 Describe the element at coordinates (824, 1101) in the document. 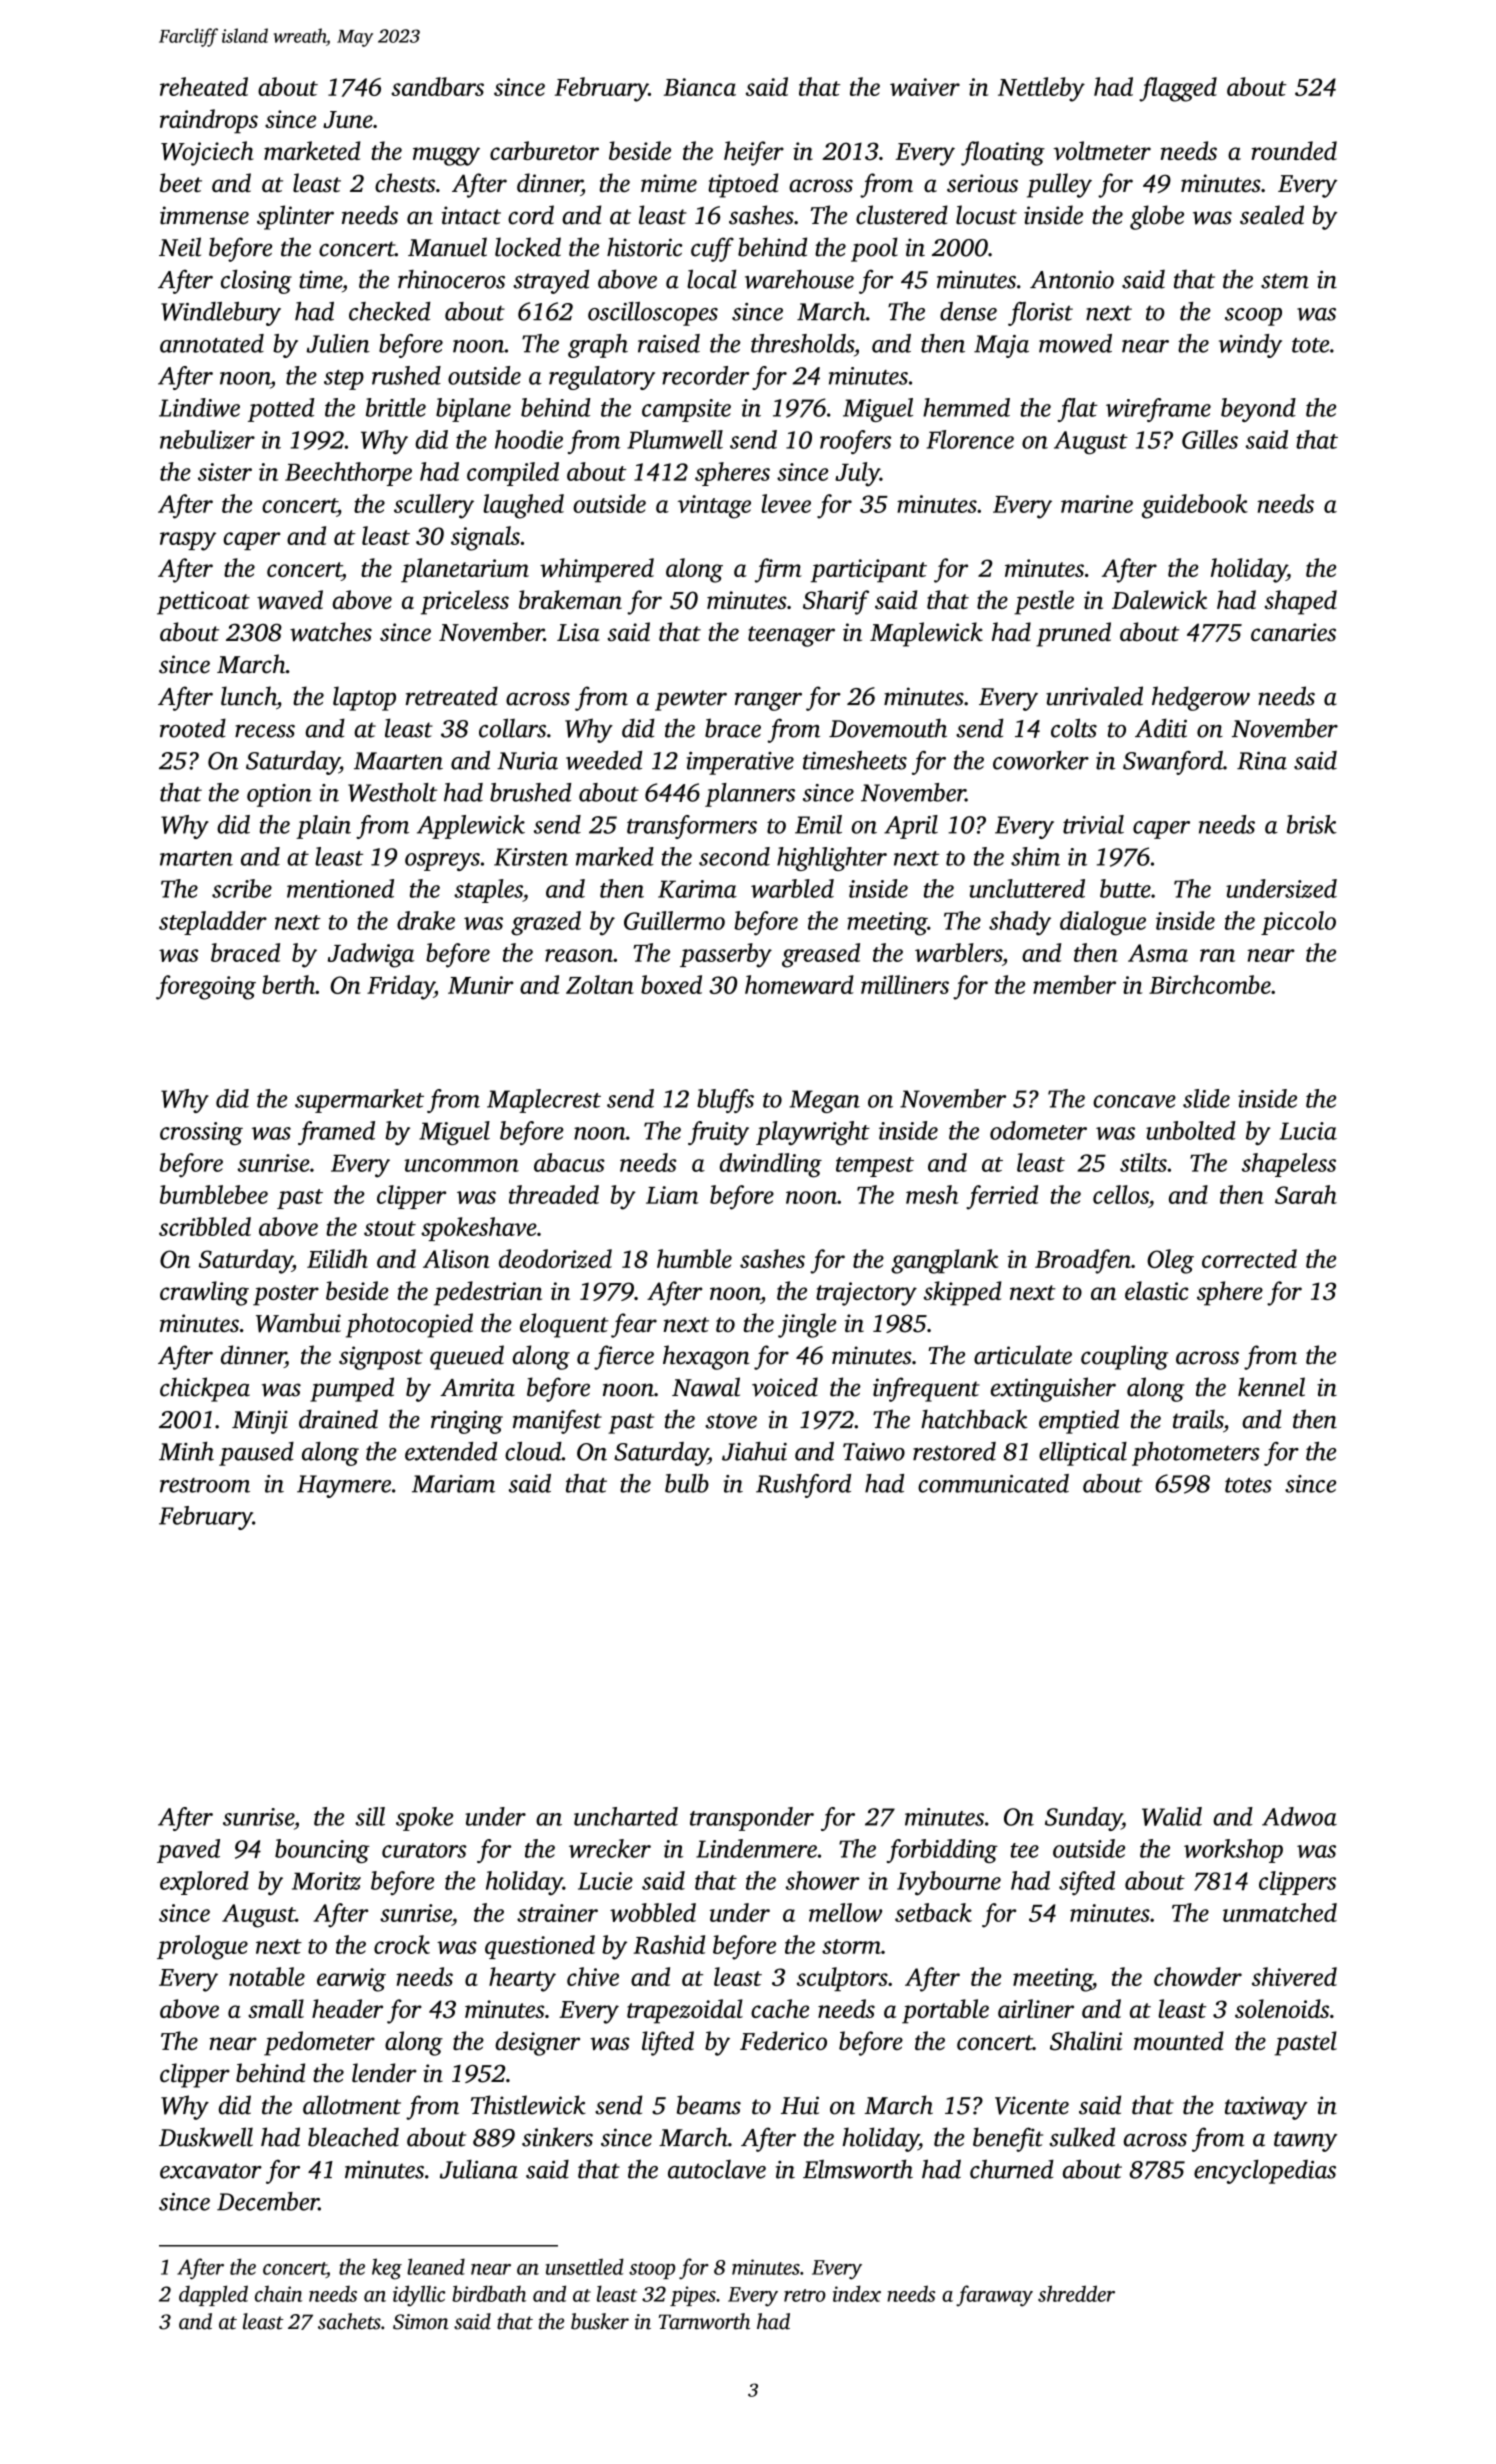

I see `Megan` at that location.
